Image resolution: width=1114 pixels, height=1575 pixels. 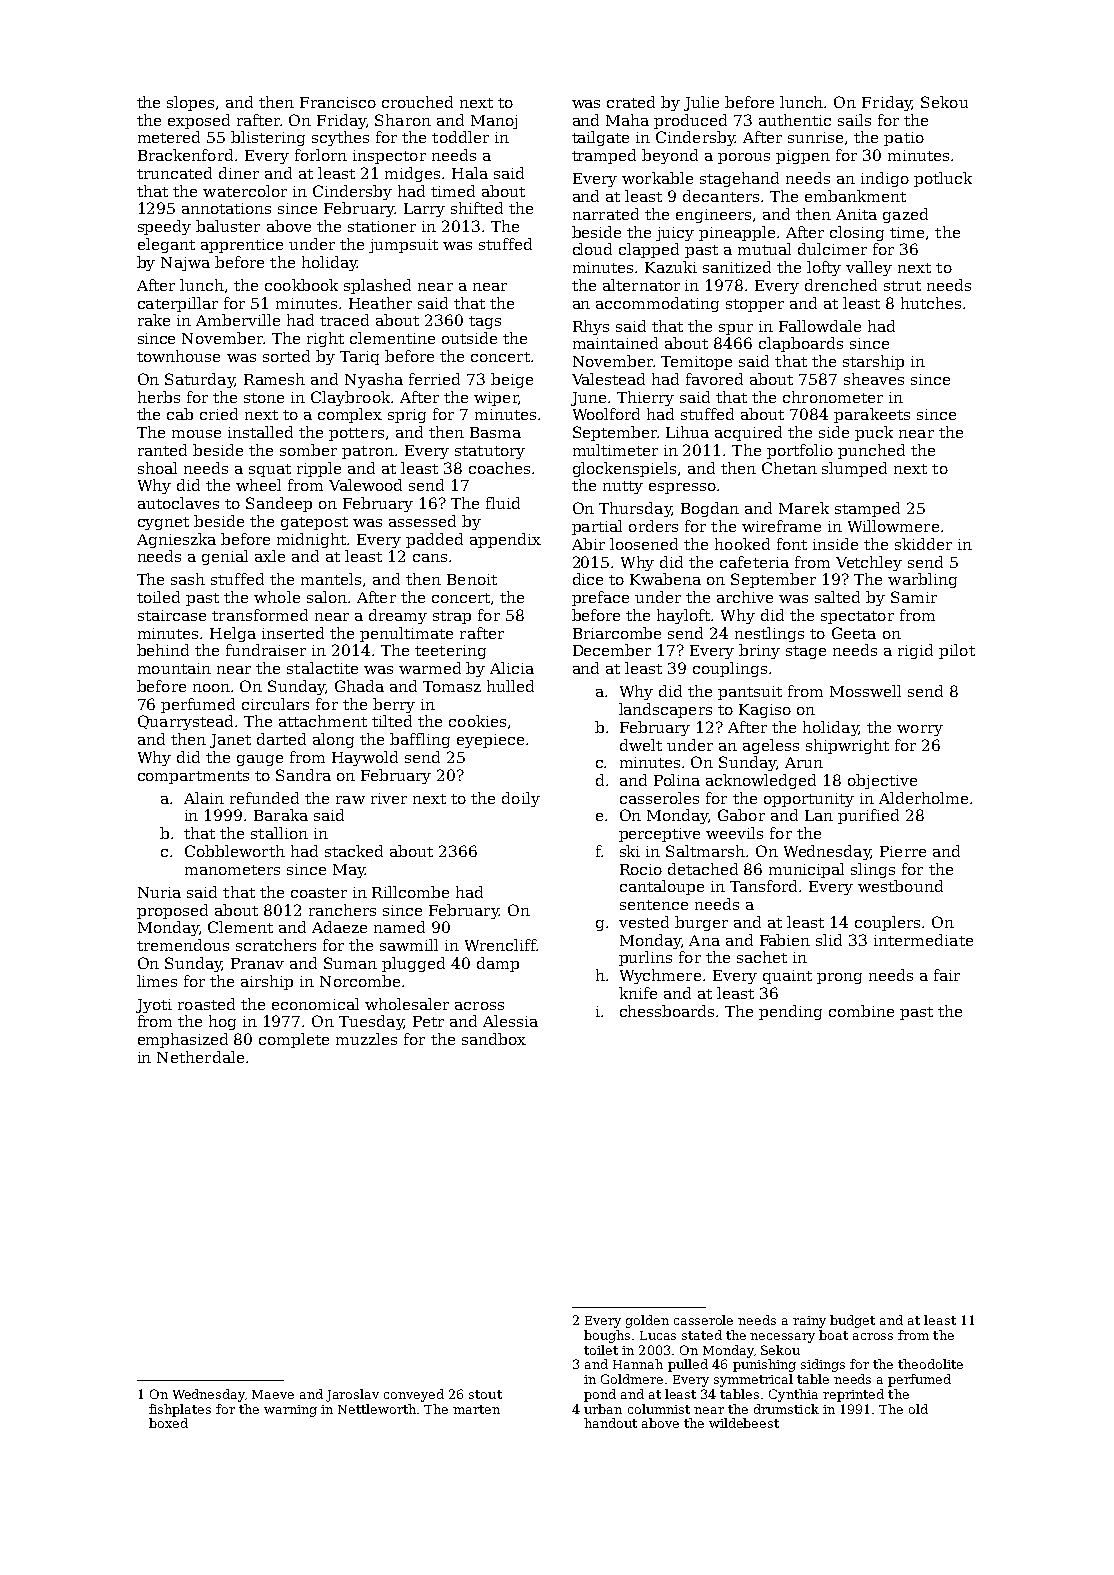 What do you see at coordinates (854, 469) in the document?
I see `slumped` at bounding box center [854, 469].
